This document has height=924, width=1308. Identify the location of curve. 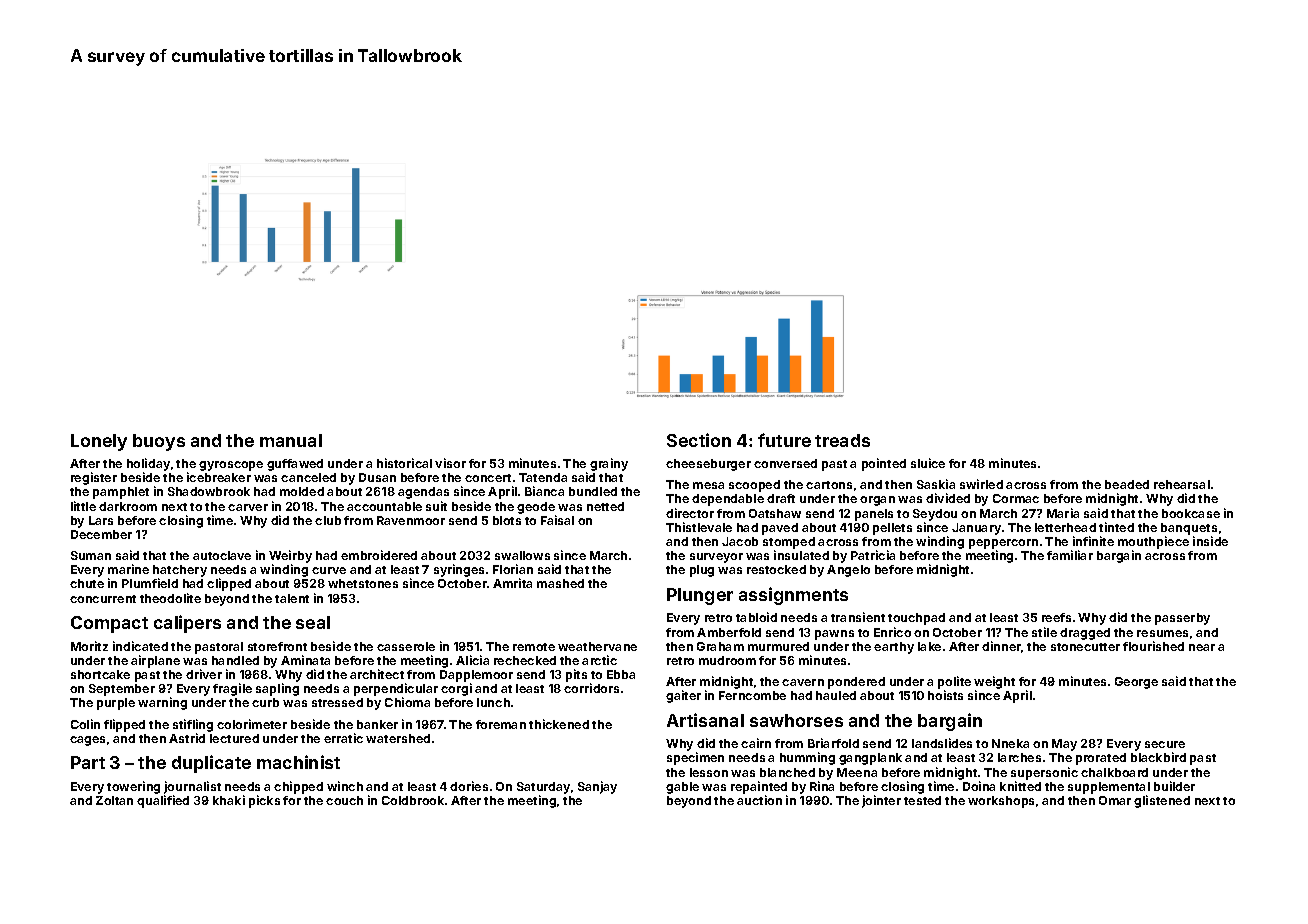
(329, 570).
